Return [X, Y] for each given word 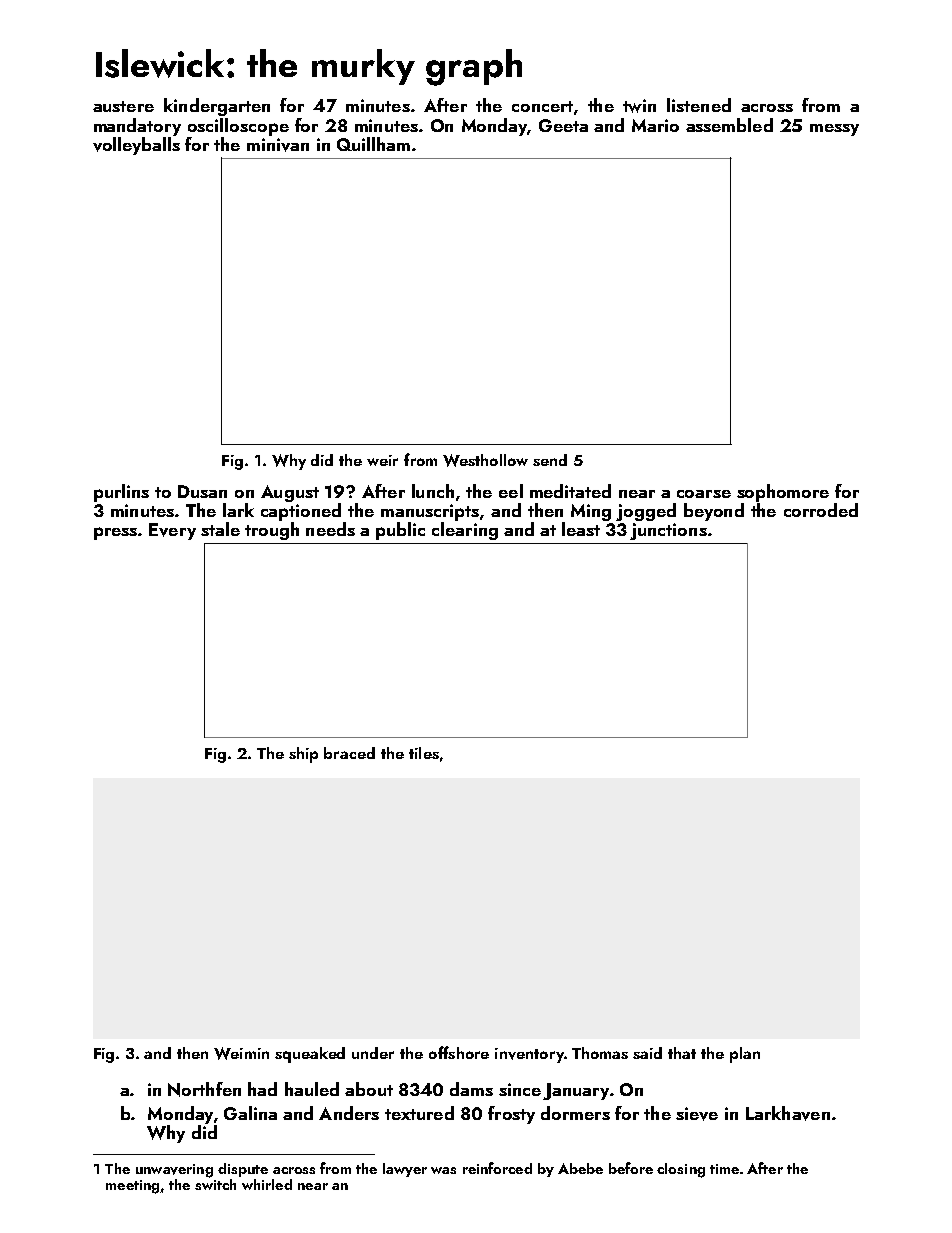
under [373, 1053]
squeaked [310, 1055]
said [647, 1053]
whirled [267, 1184]
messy [834, 130]
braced [349, 753]
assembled [729, 125]
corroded [821, 510]
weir [382, 460]
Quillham [373, 144]
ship [303, 755]
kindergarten [217, 107]
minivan [278, 145]
